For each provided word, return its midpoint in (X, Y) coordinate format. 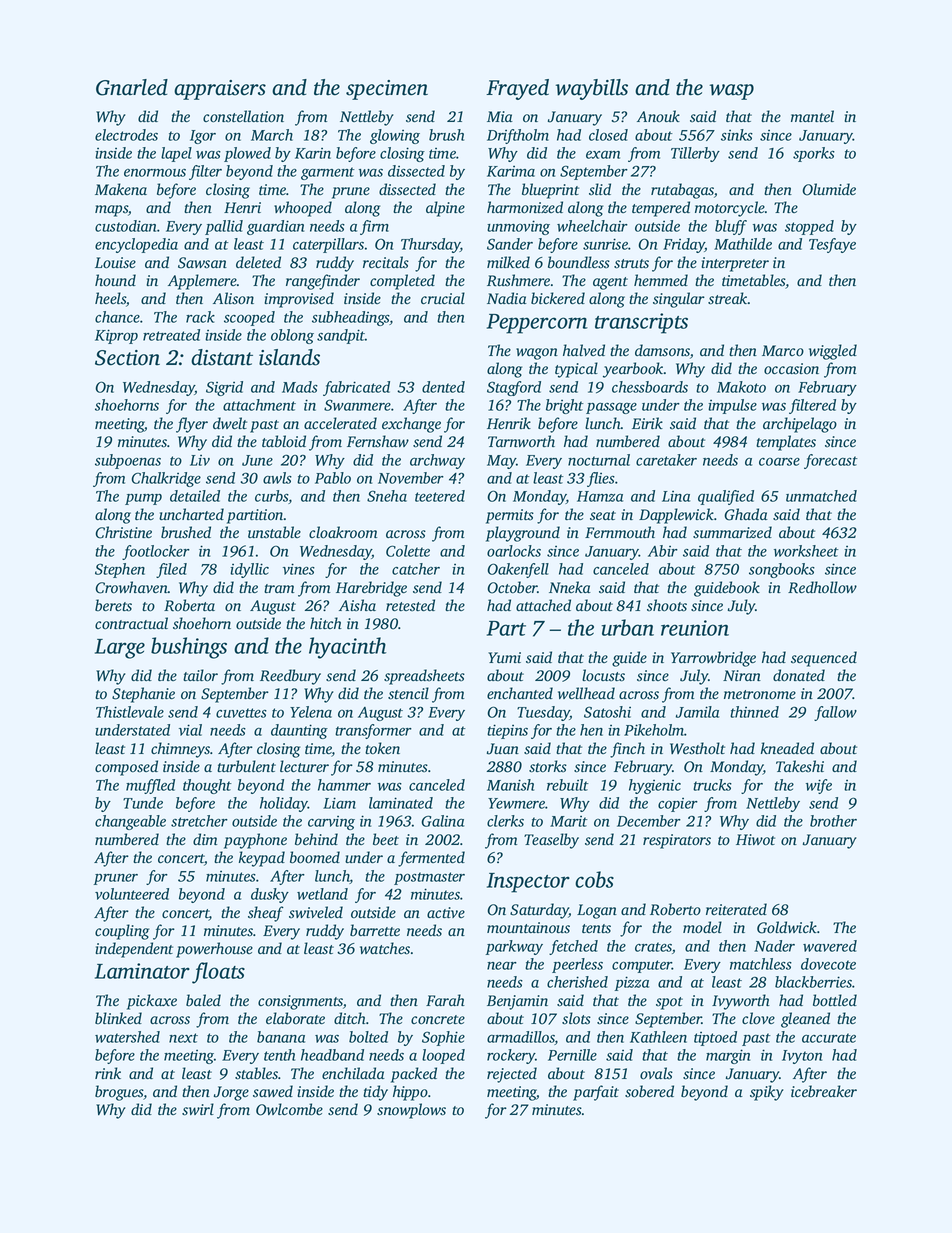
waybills (591, 89)
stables (256, 1073)
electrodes (126, 135)
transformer (373, 731)
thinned (754, 712)
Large (120, 649)
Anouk (658, 116)
